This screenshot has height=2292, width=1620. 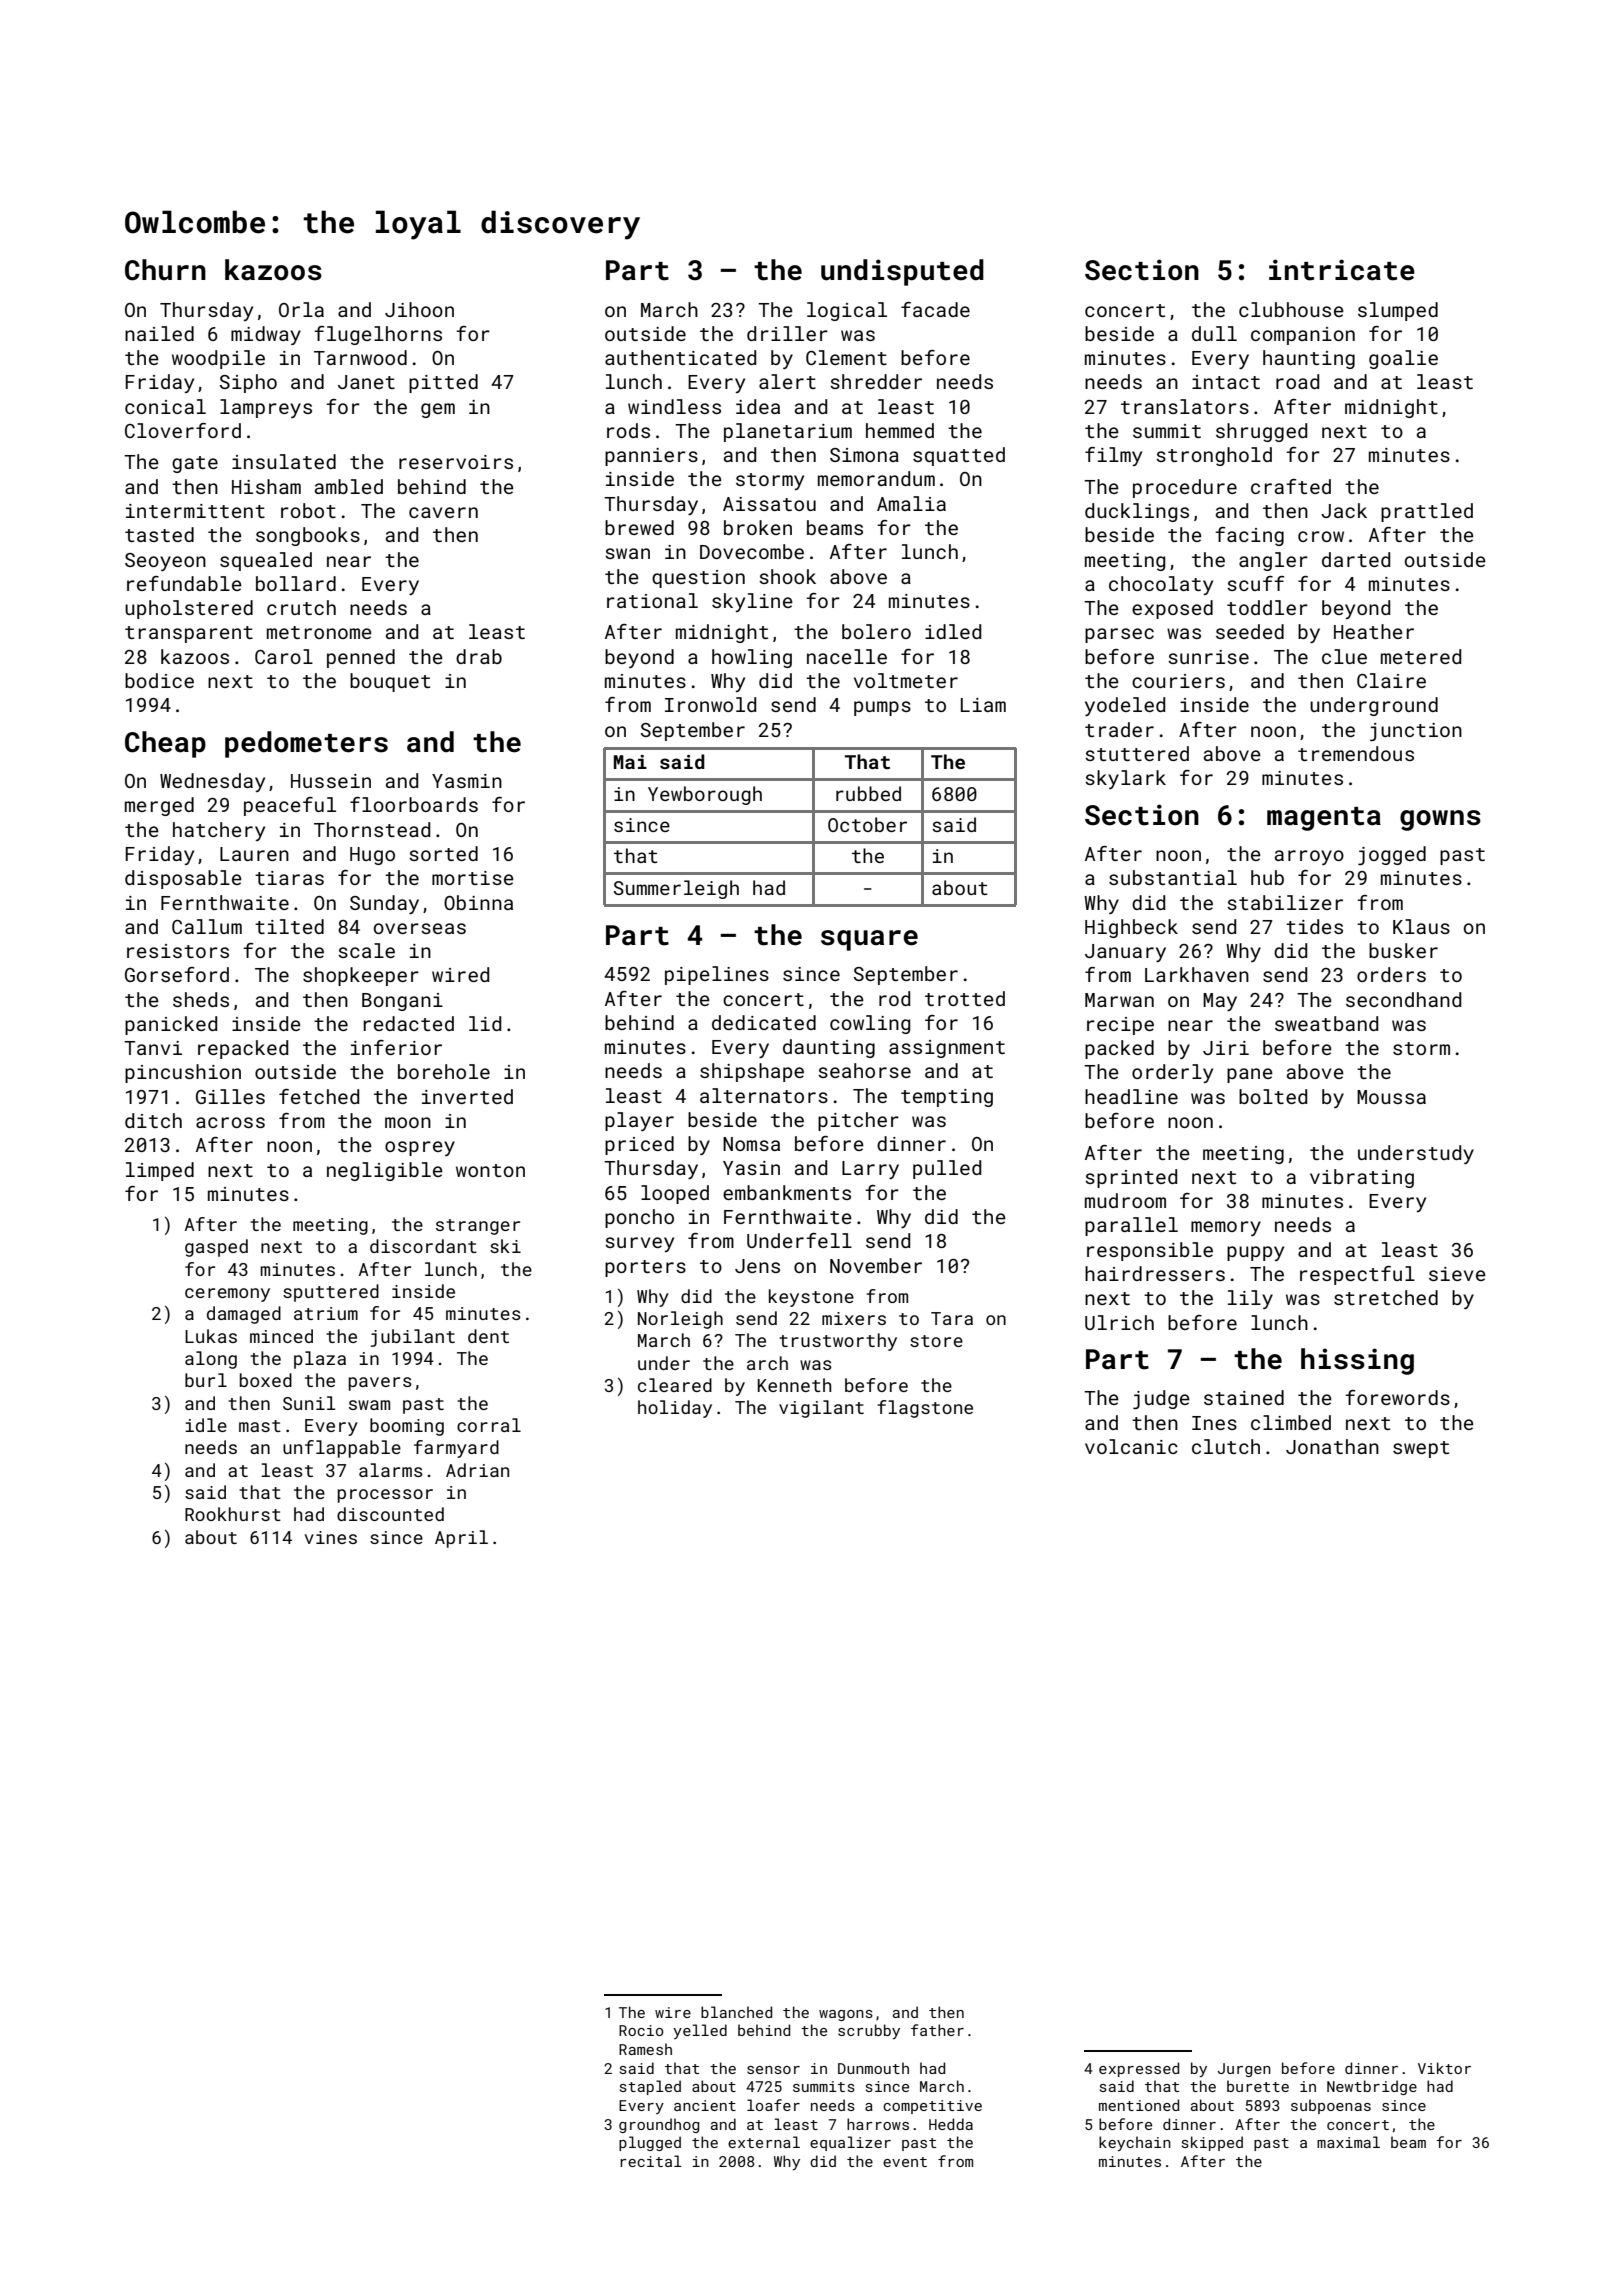 I want to click on skipped, so click(x=1212, y=2143).
